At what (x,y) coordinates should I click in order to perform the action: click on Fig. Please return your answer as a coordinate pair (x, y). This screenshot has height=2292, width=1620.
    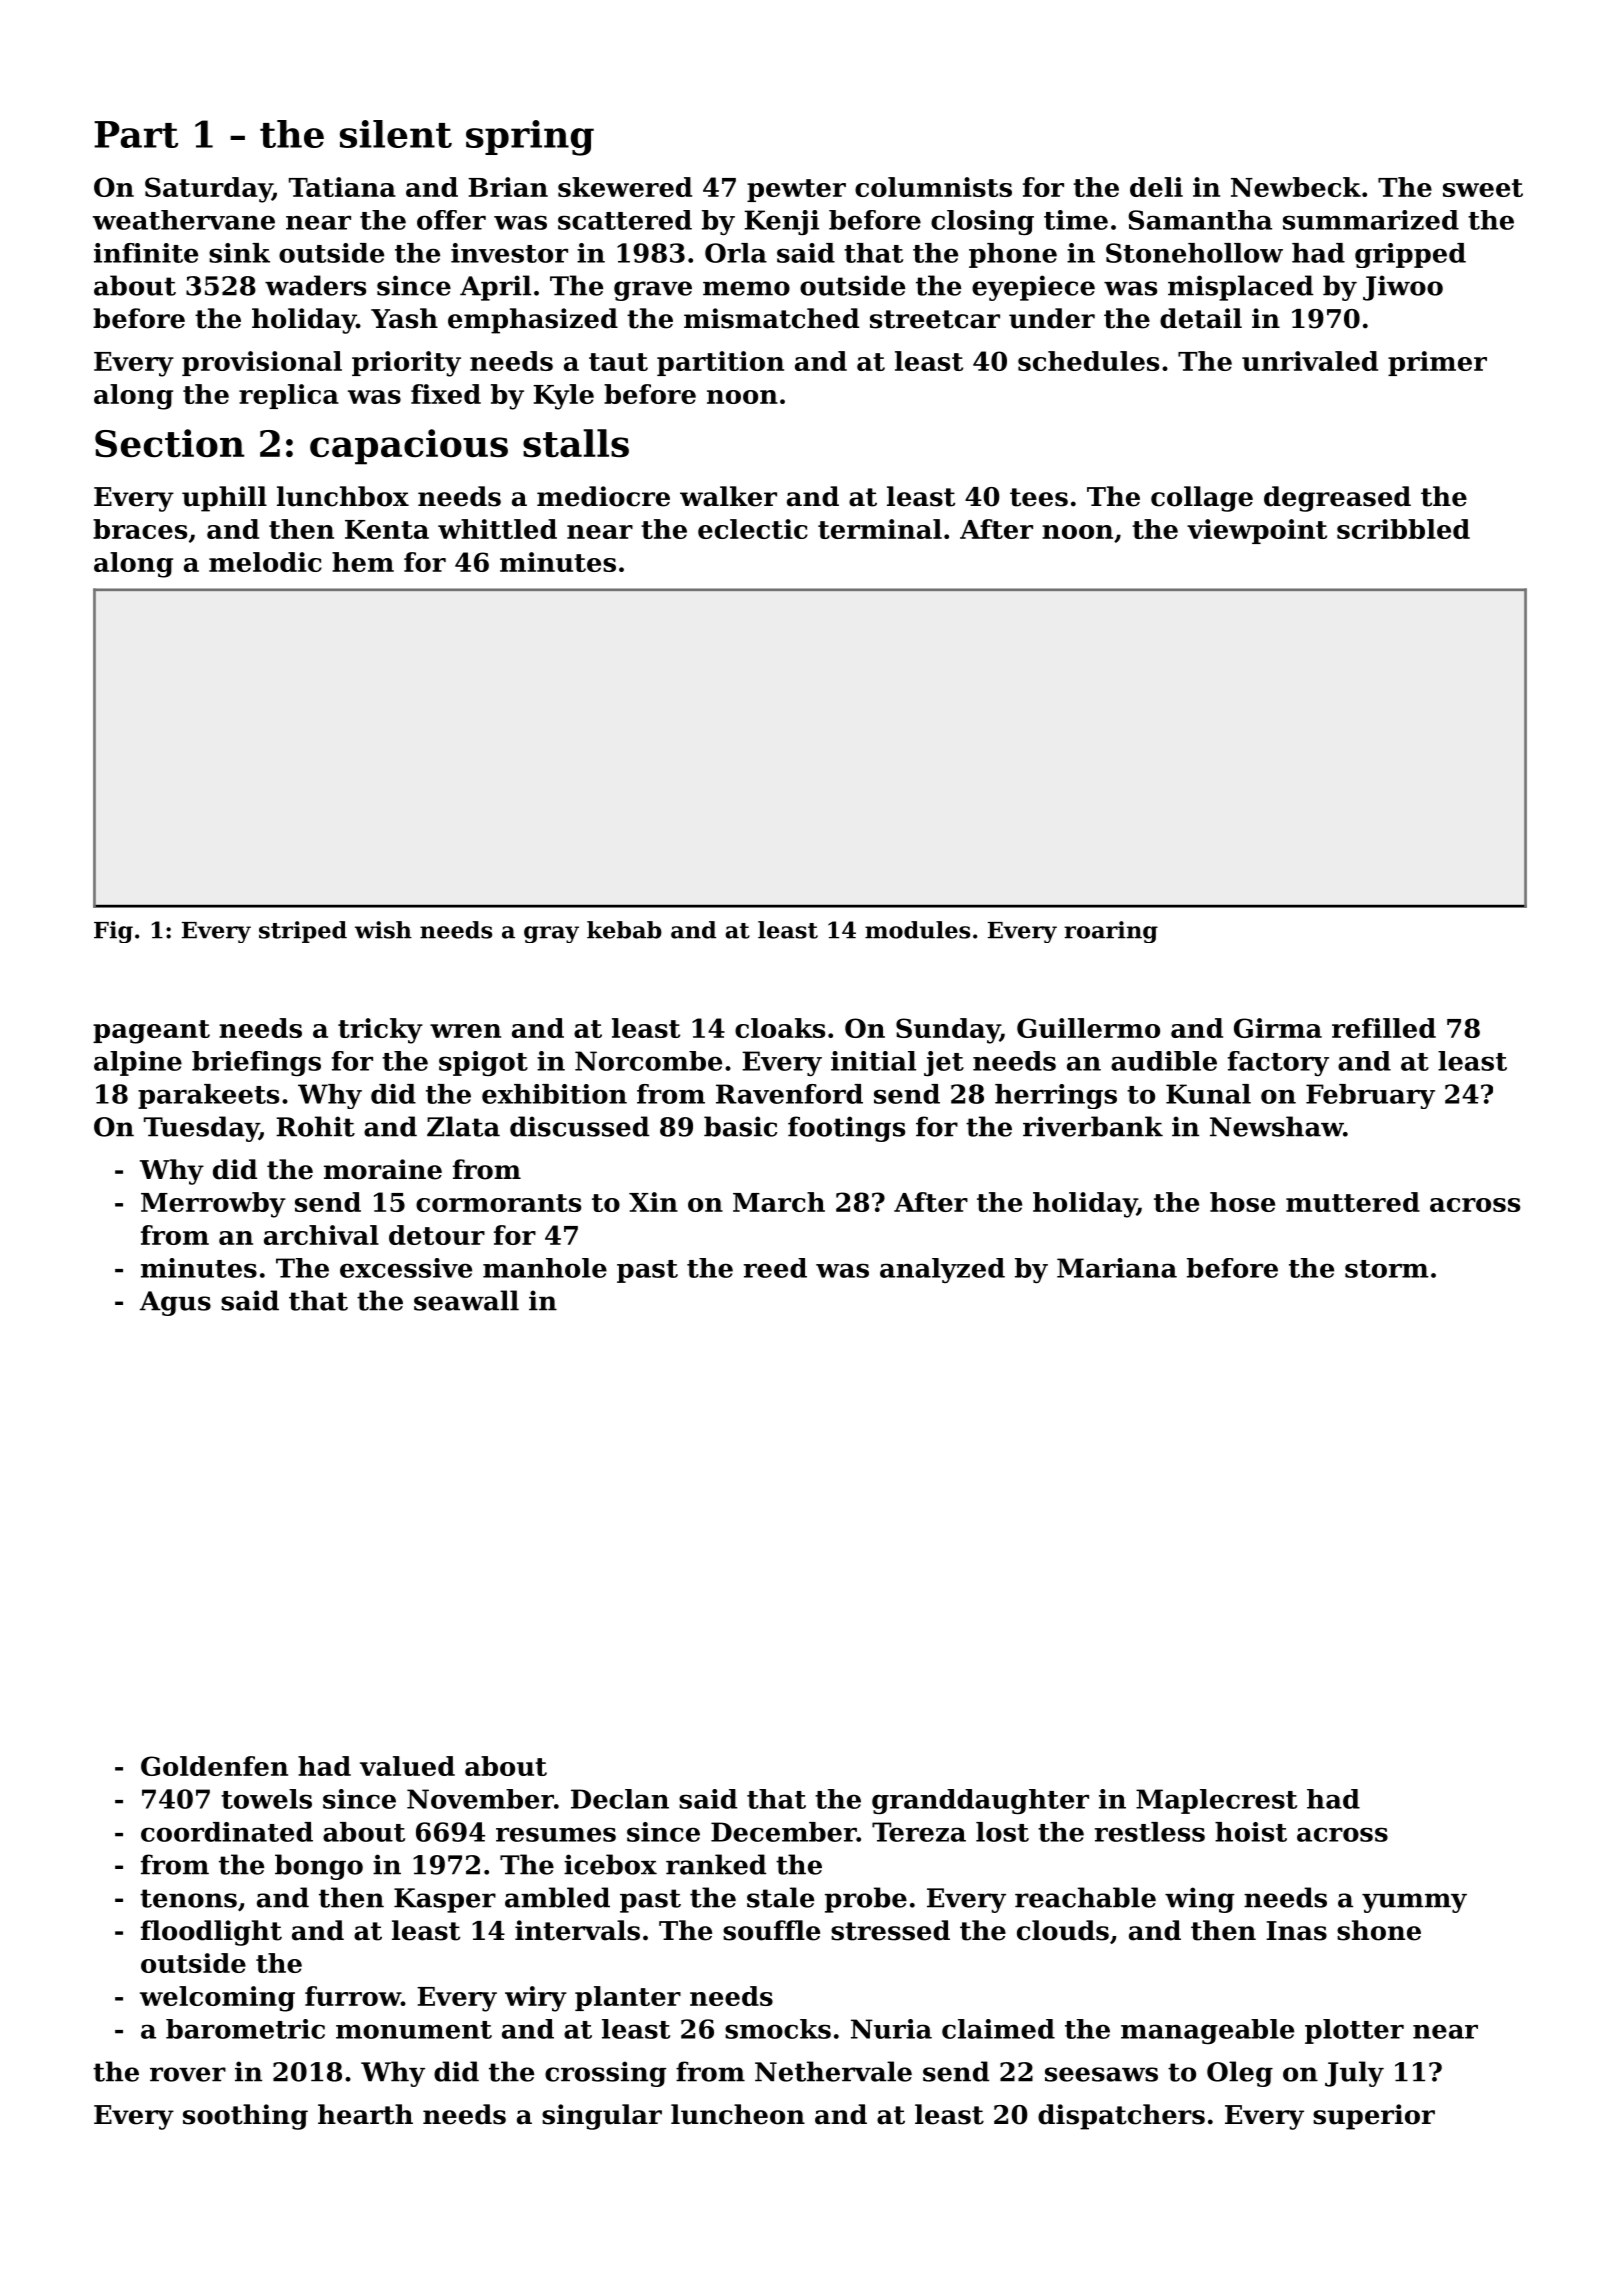
    Looking at the image, I should click on (113, 932).
